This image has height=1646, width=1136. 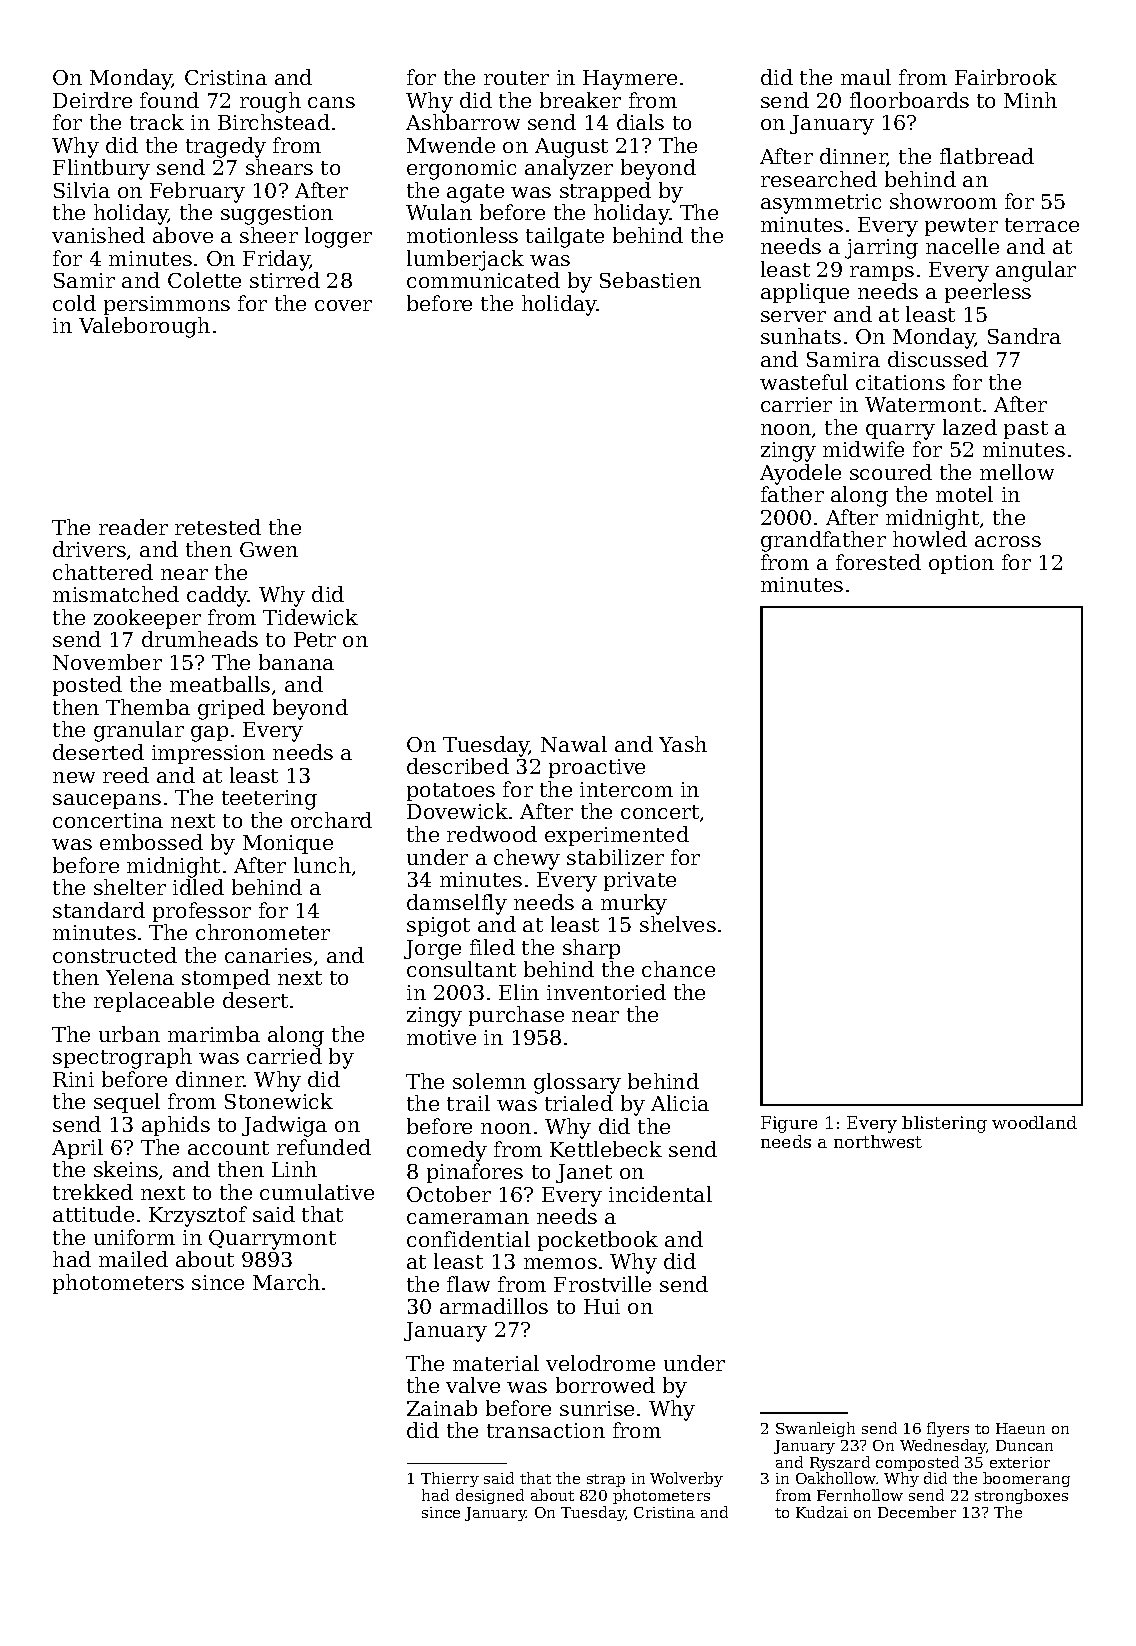 What do you see at coordinates (1006, 77) in the image?
I see `Fairbrook` at bounding box center [1006, 77].
